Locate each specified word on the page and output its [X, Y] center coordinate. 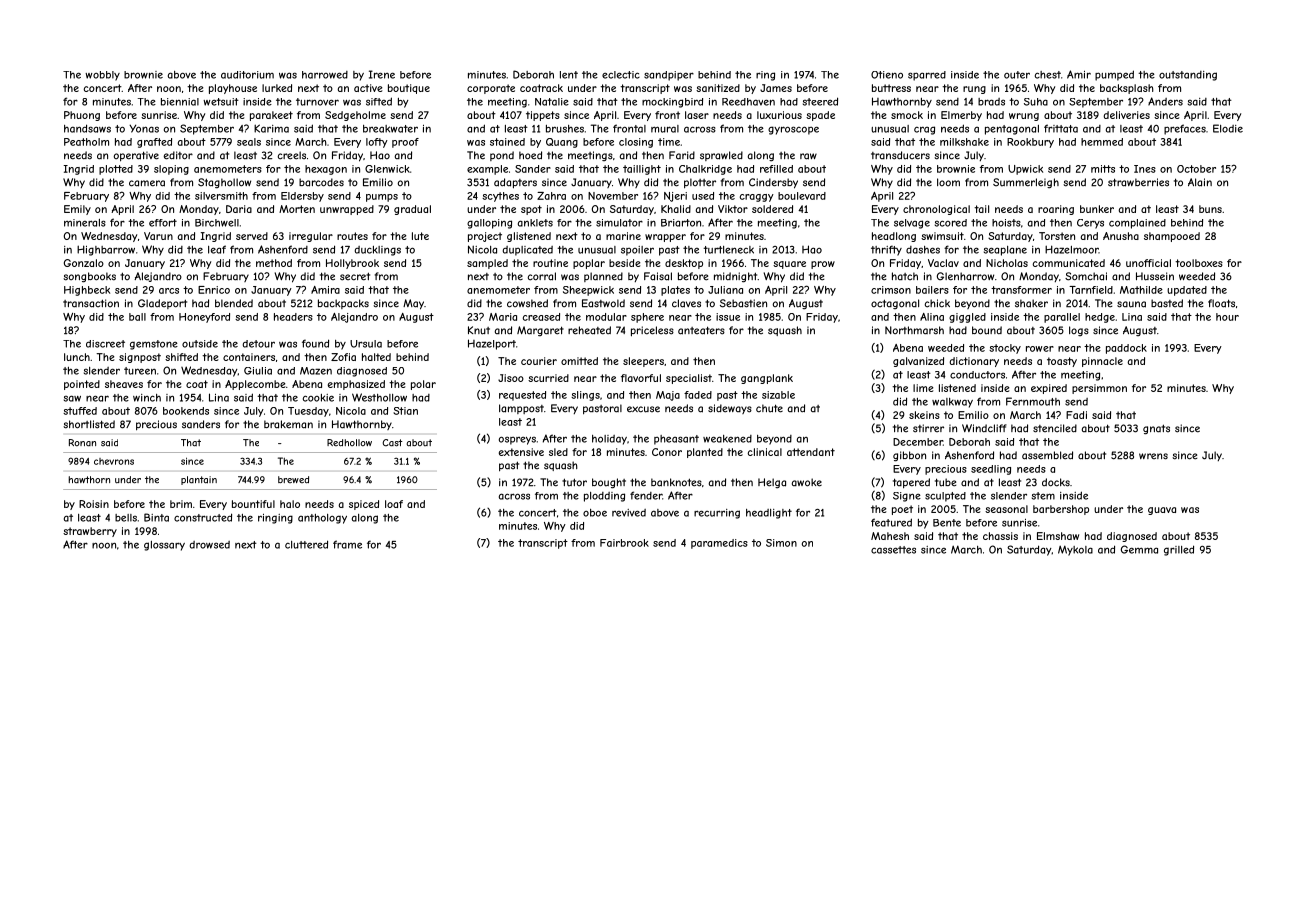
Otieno [887, 75]
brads [991, 102]
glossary [164, 546]
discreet [105, 344]
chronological [936, 210]
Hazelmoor [1072, 249]
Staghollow [224, 183]
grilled [1179, 550]
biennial [180, 102]
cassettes [893, 550]
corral [542, 276]
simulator [619, 223]
